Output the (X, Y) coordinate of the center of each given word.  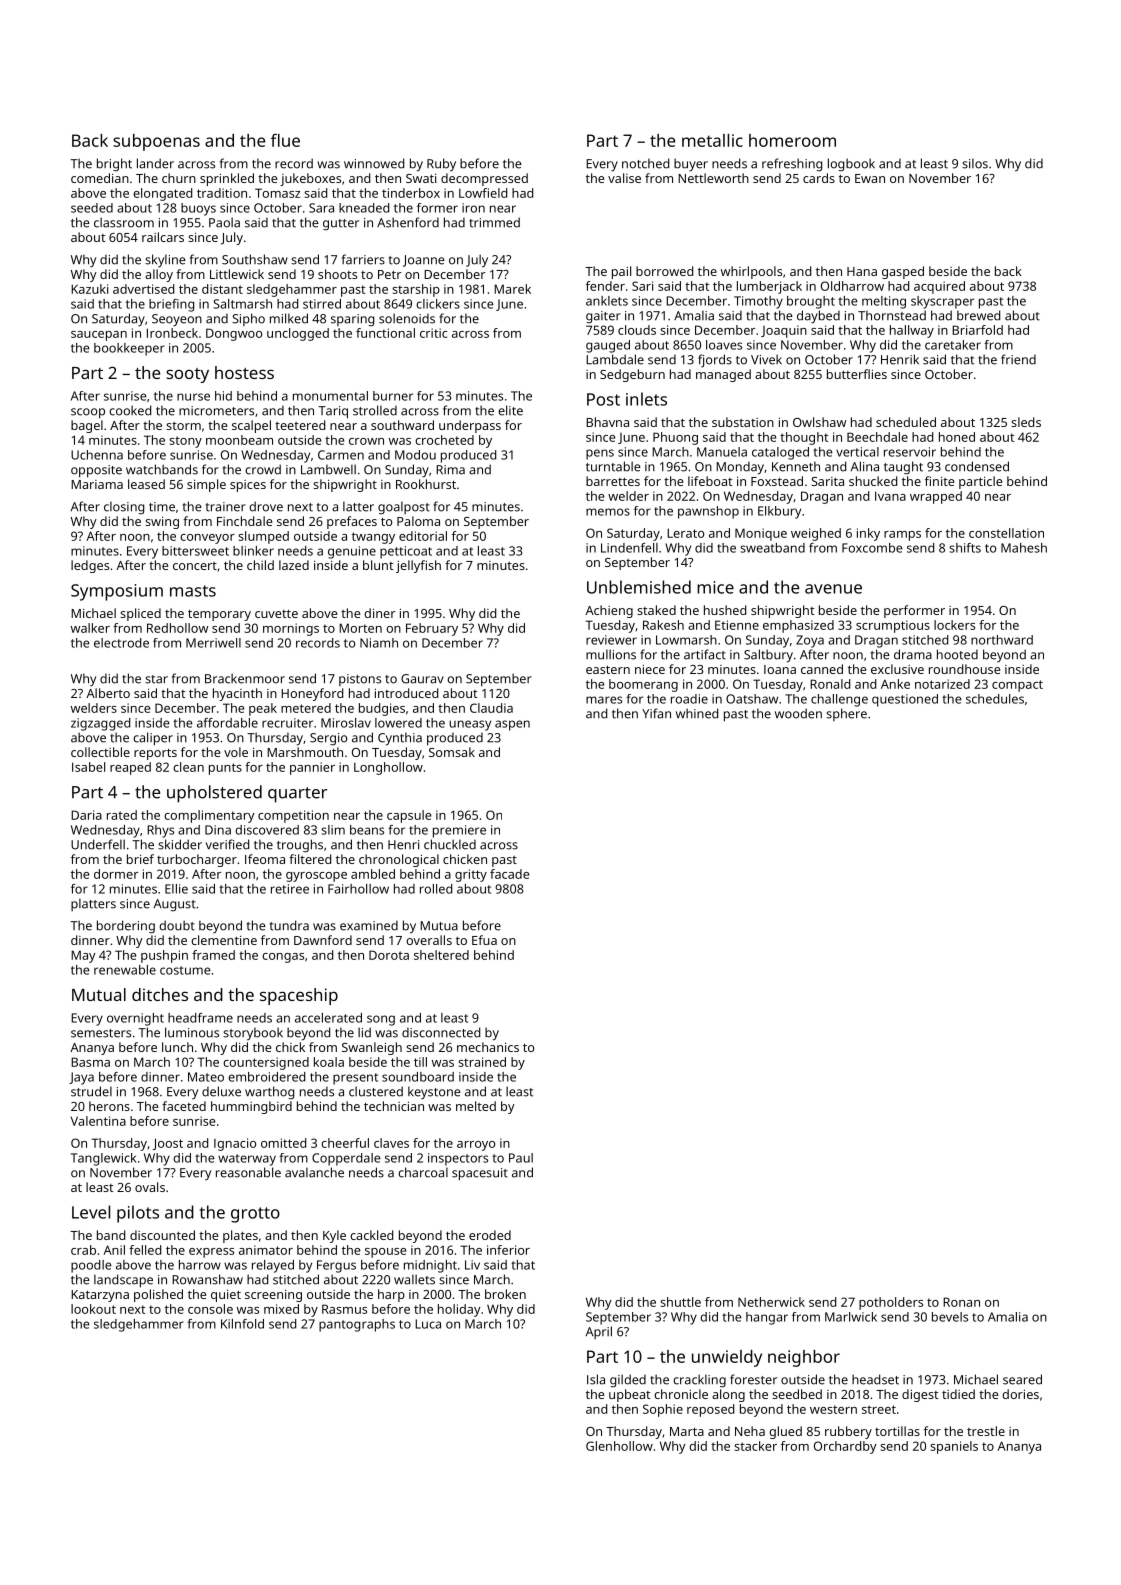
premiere (459, 831)
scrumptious (893, 626)
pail (621, 272)
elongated (162, 194)
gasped (903, 272)
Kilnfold (242, 1324)
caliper (153, 739)
